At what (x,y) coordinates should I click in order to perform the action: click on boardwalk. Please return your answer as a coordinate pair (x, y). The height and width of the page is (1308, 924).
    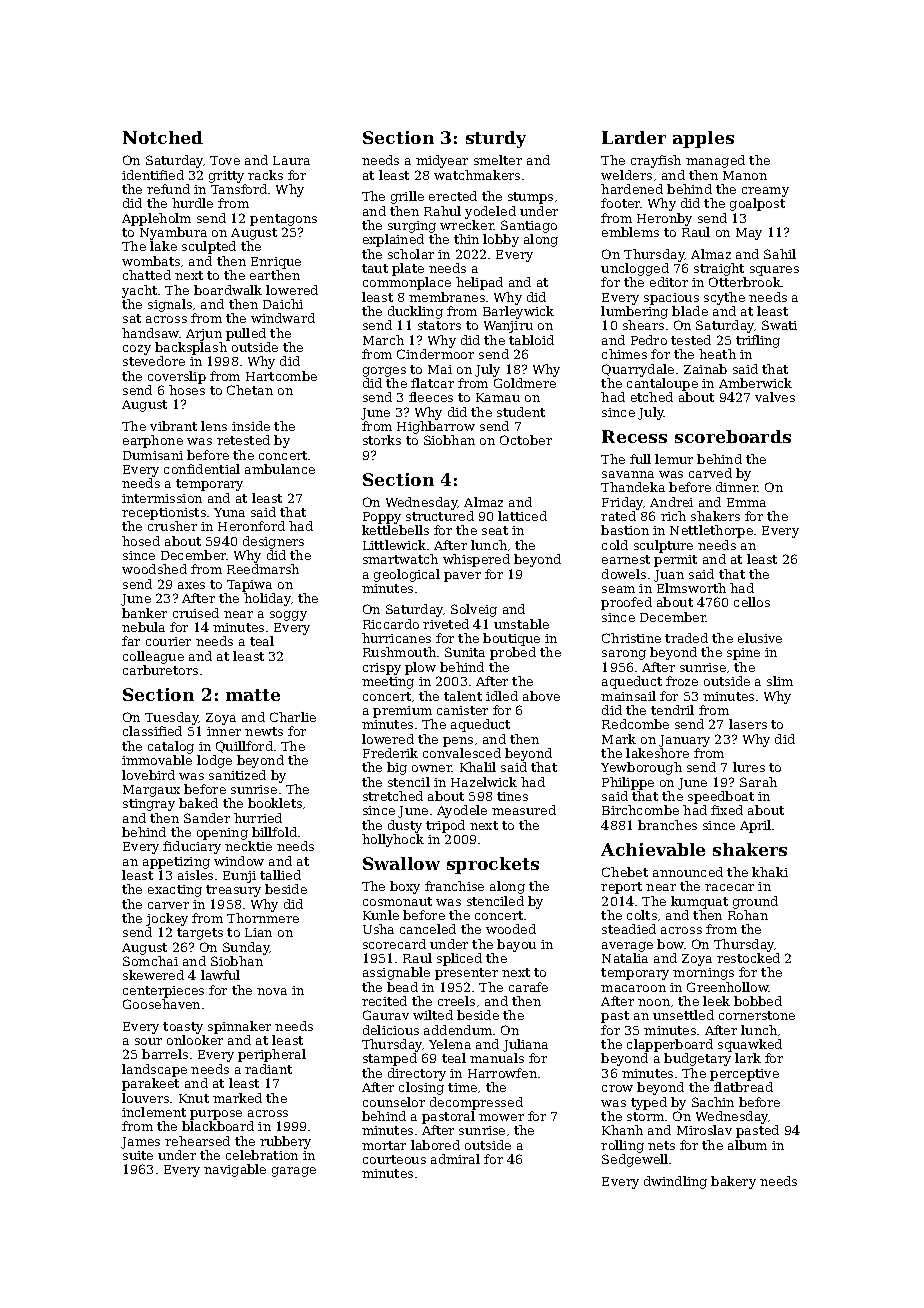
    Looking at the image, I should click on (228, 290).
